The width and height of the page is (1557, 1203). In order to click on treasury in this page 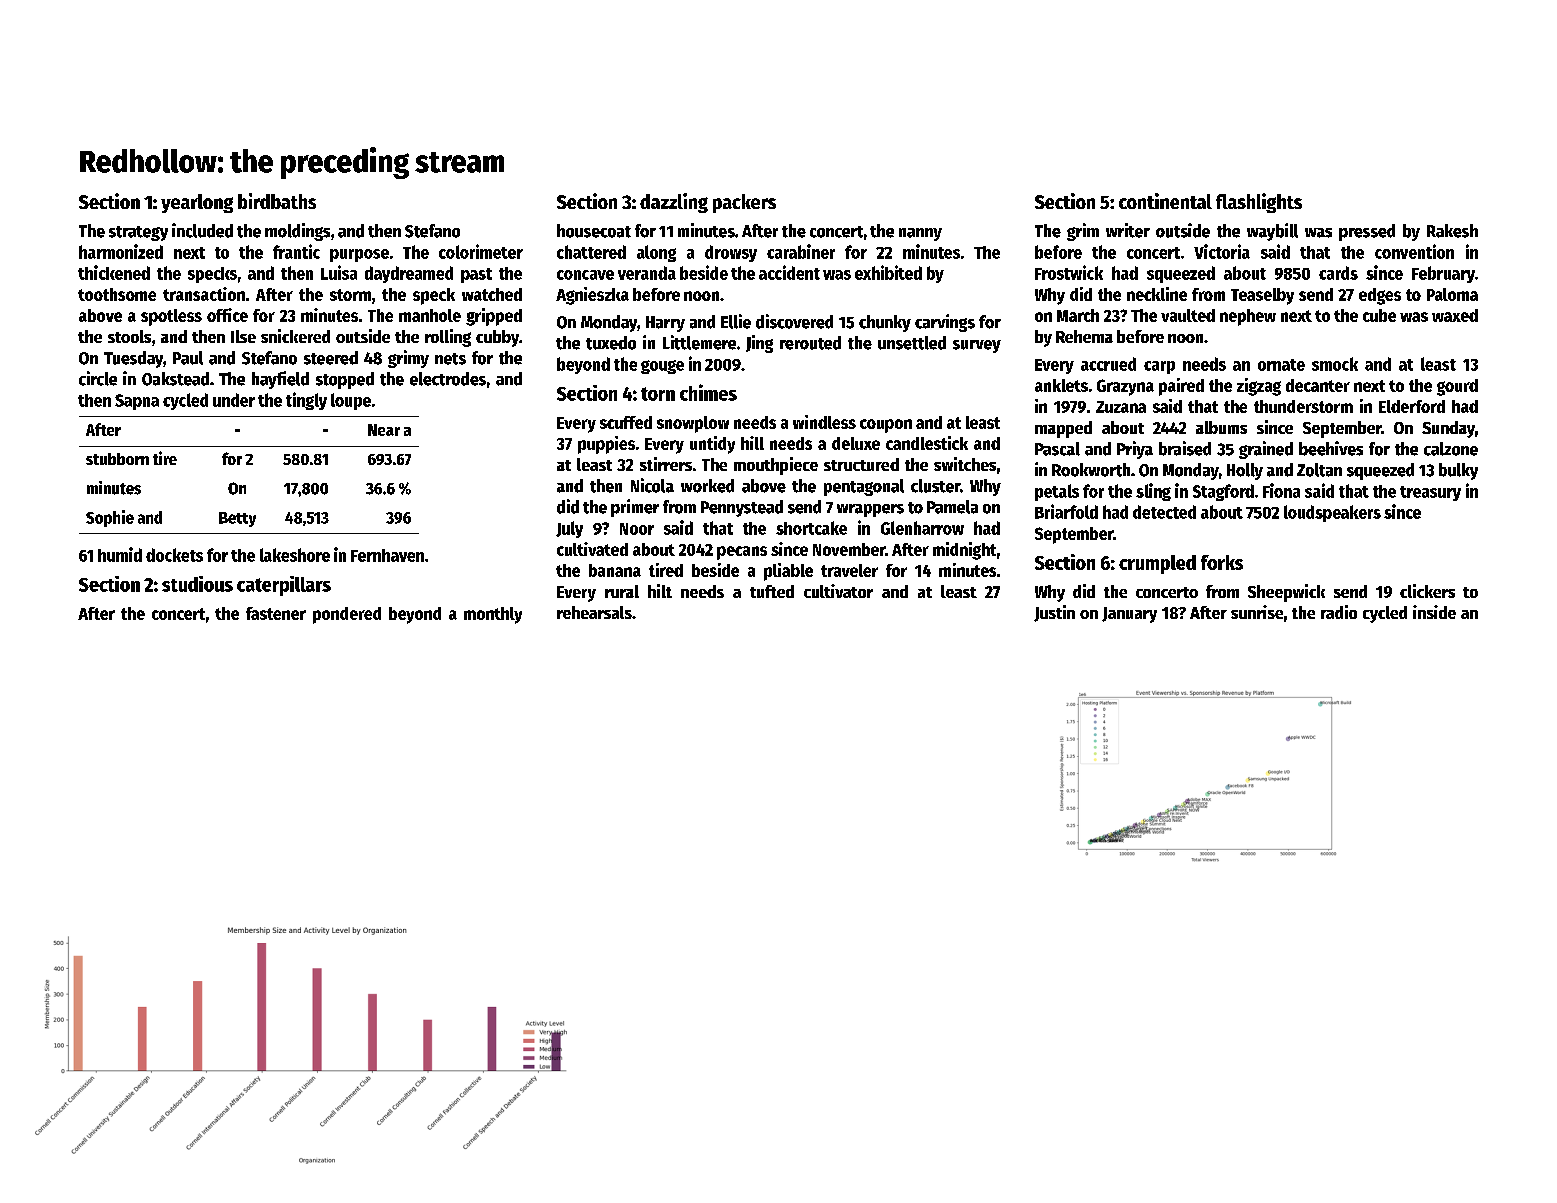, I will do `click(1430, 493)`.
